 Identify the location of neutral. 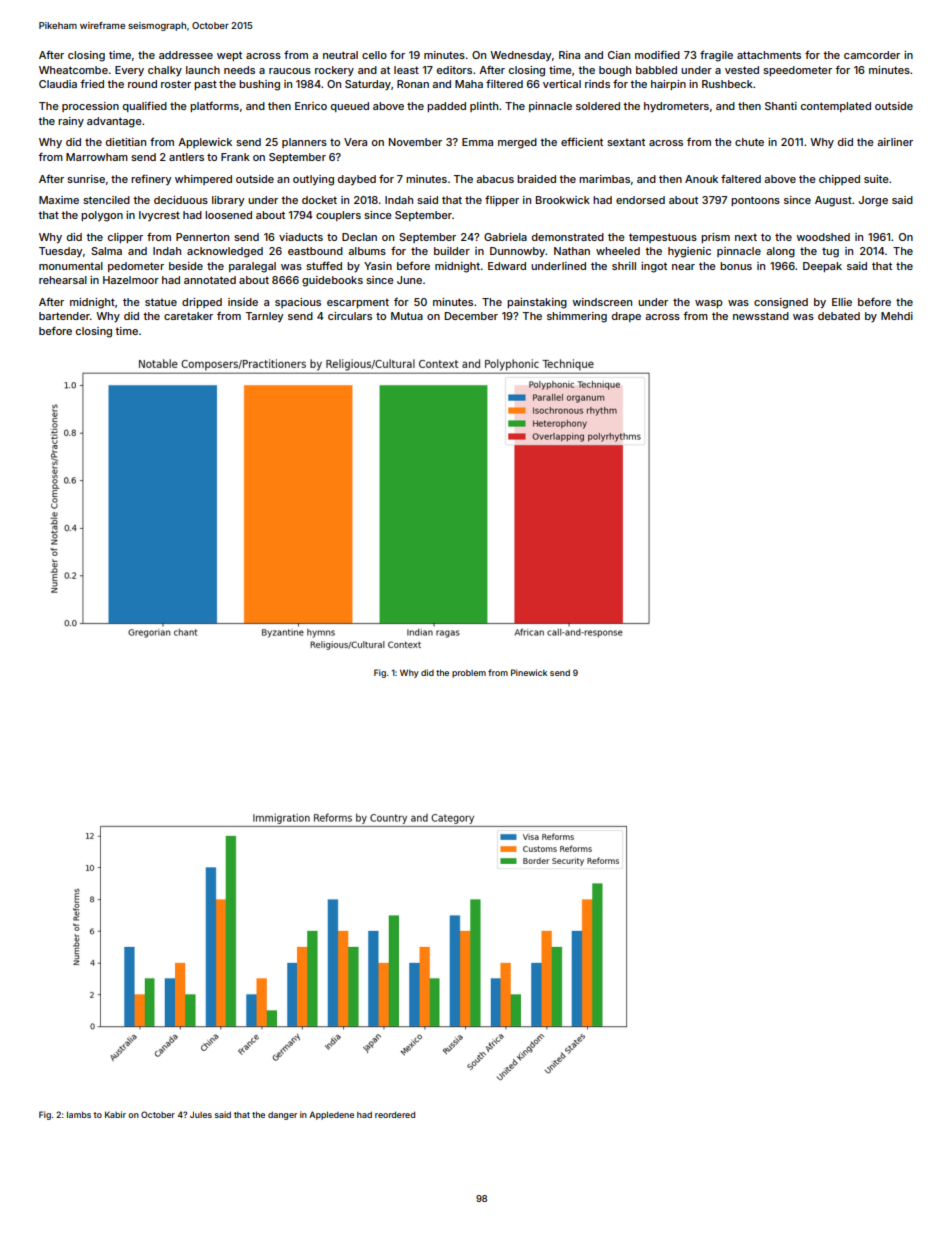
(340, 55).
